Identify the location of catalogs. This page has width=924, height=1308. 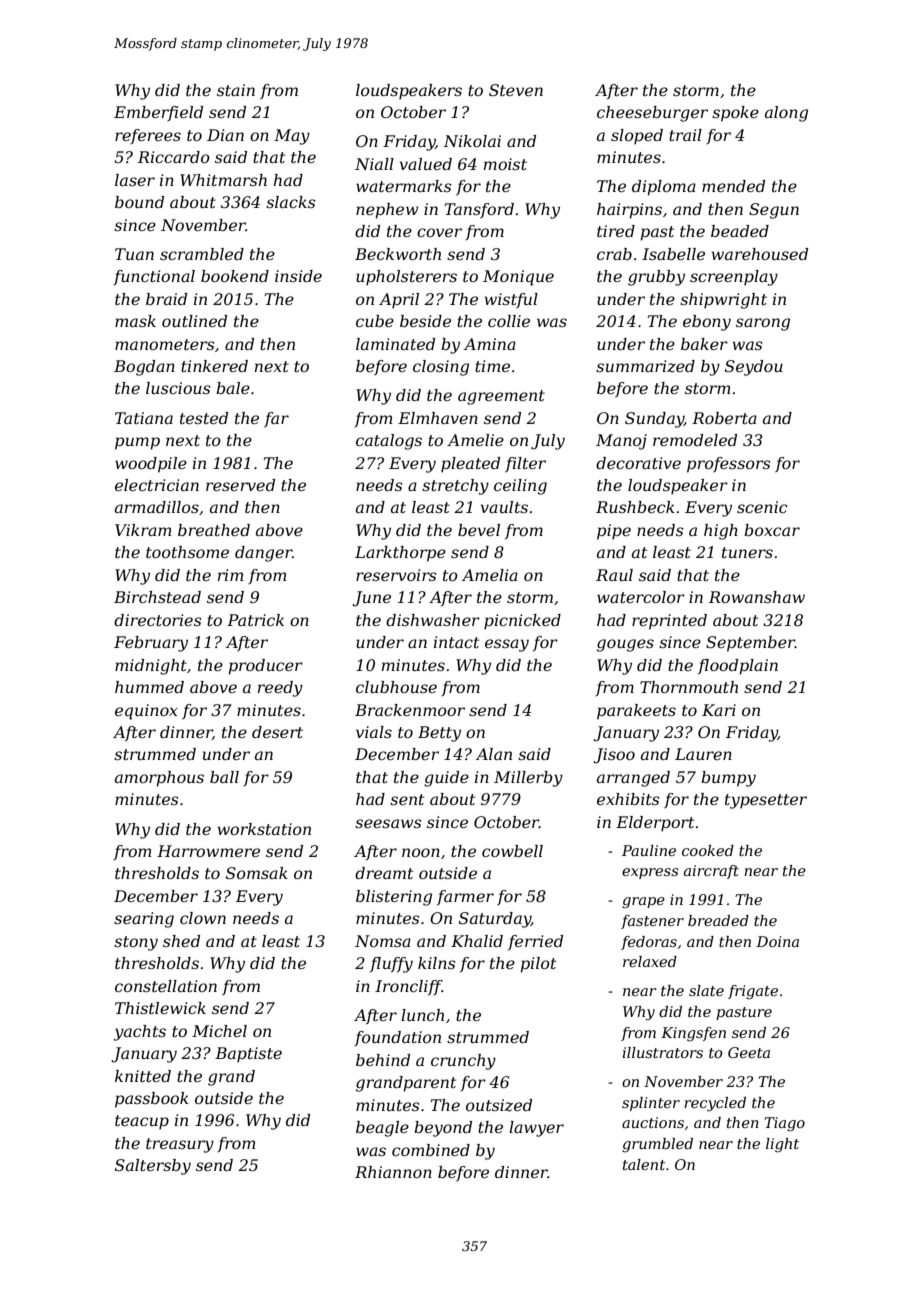
(389, 442).
